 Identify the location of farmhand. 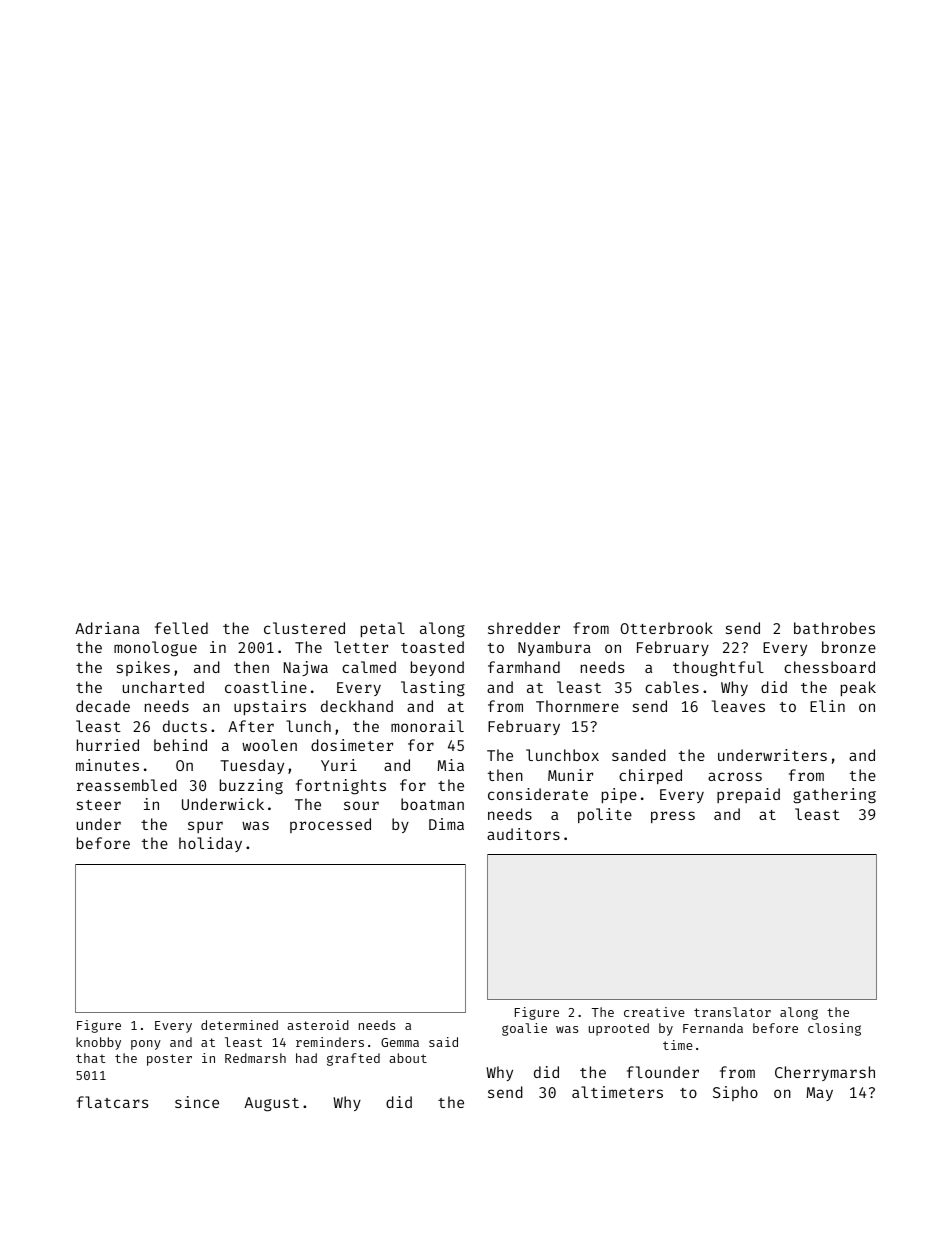
(524, 667).
